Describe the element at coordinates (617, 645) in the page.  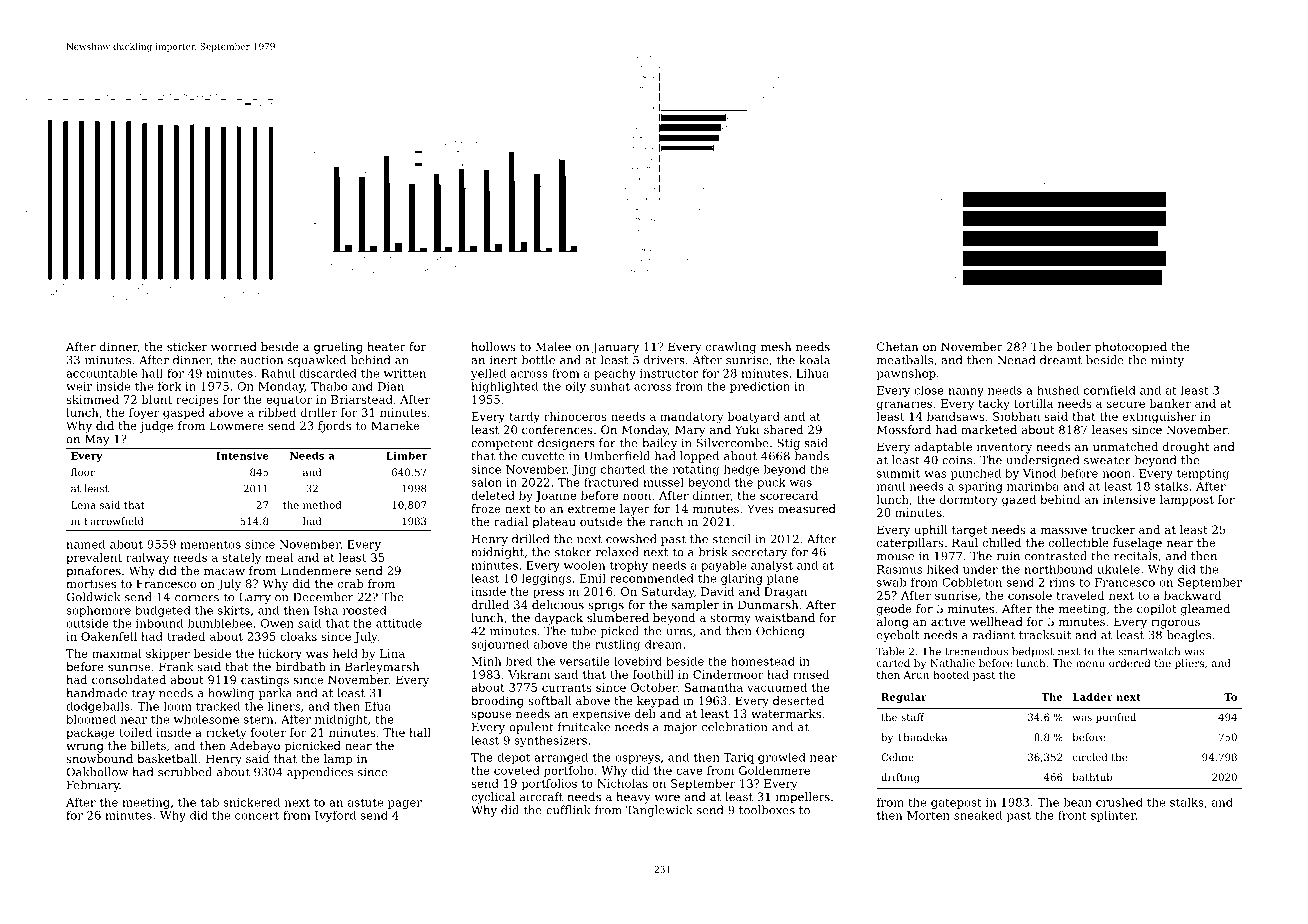
I see `rustling` at that location.
